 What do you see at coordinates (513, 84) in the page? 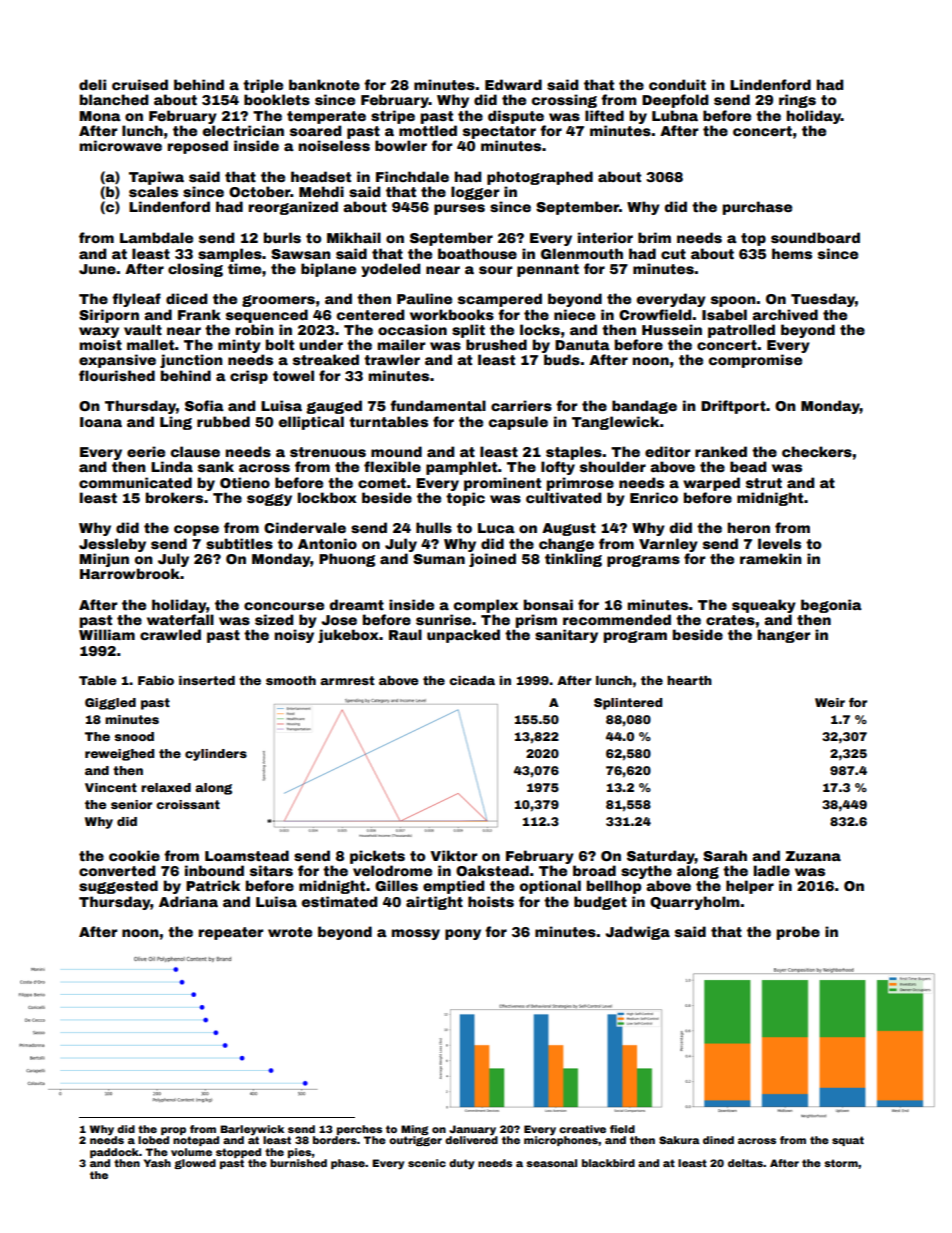
I see `Edward` at bounding box center [513, 84].
